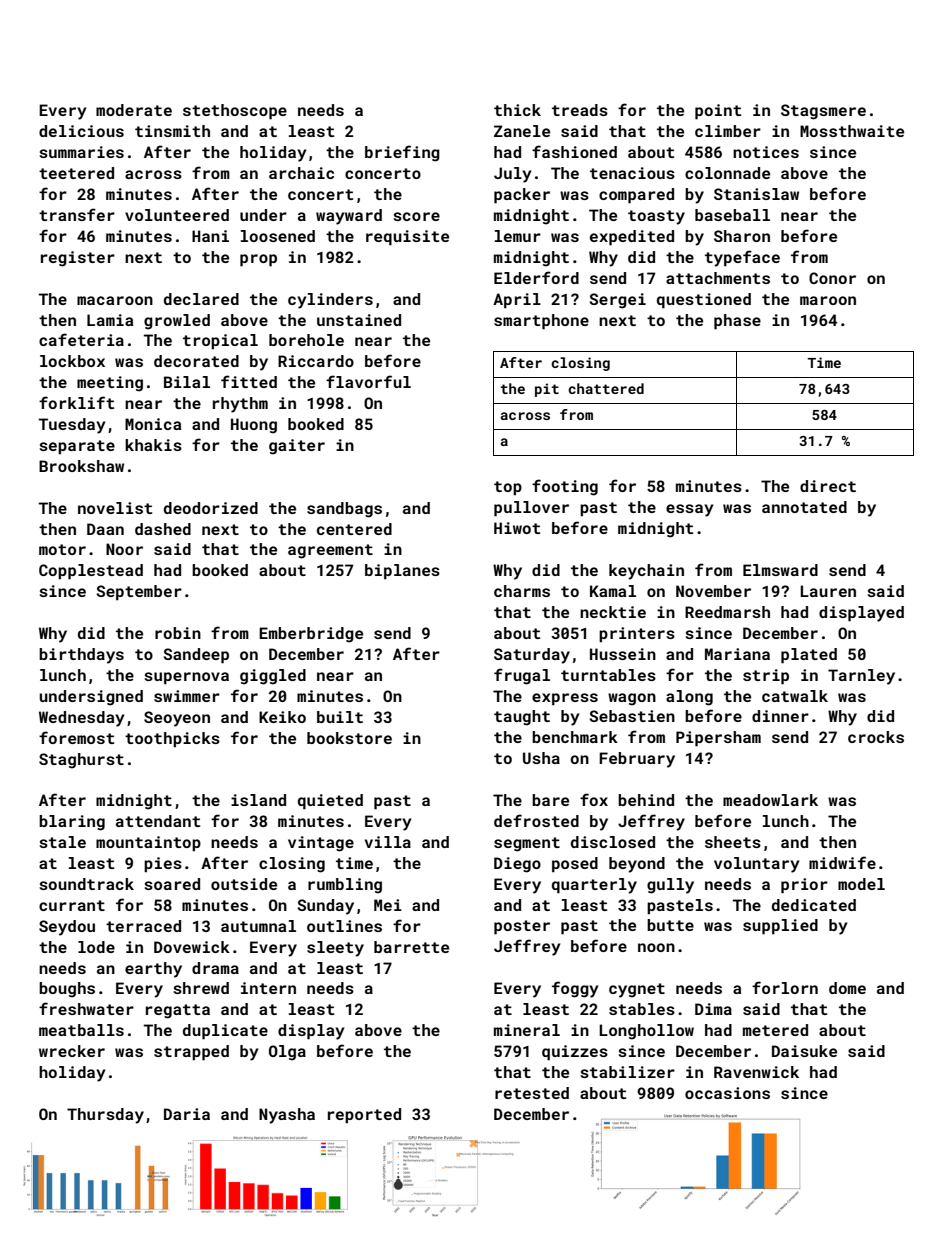 The width and height of the image is (952, 1233). What do you see at coordinates (177, 215) in the image?
I see `volunteered` at bounding box center [177, 215].
